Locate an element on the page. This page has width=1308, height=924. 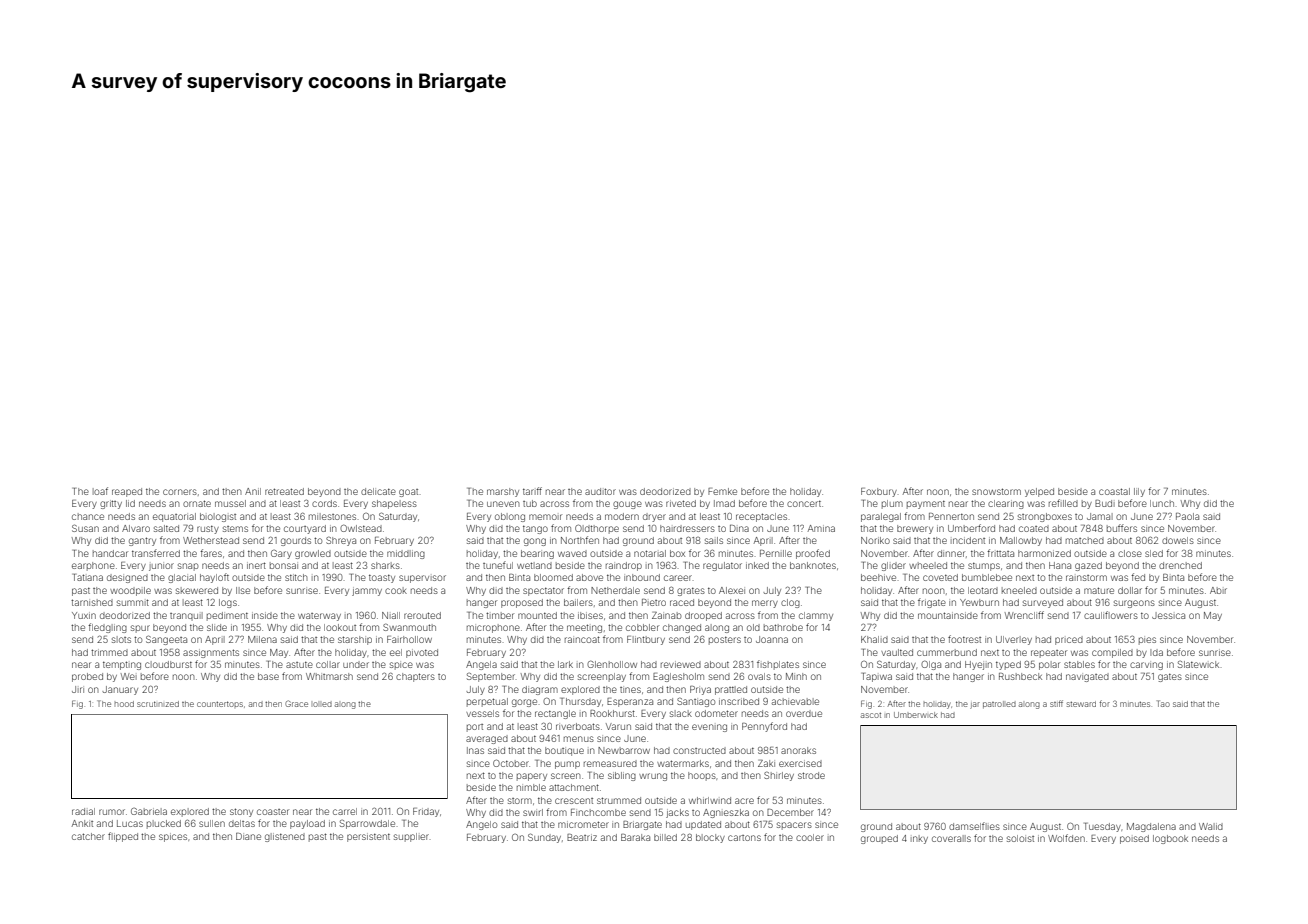
microphone is located at coordinates (493, 628).
